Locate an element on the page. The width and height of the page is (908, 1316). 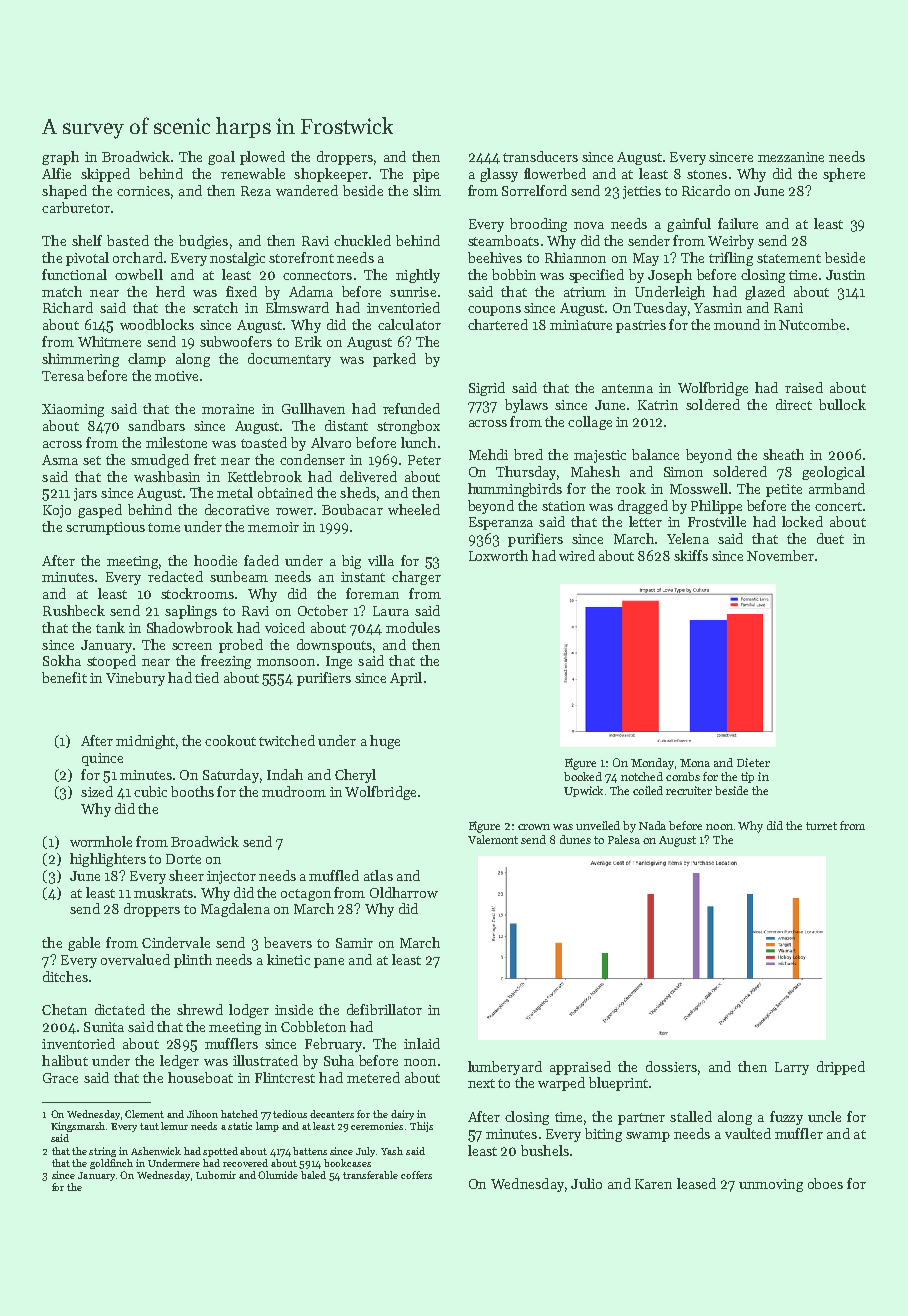
pivotal is located at coordinates (87, 259).
